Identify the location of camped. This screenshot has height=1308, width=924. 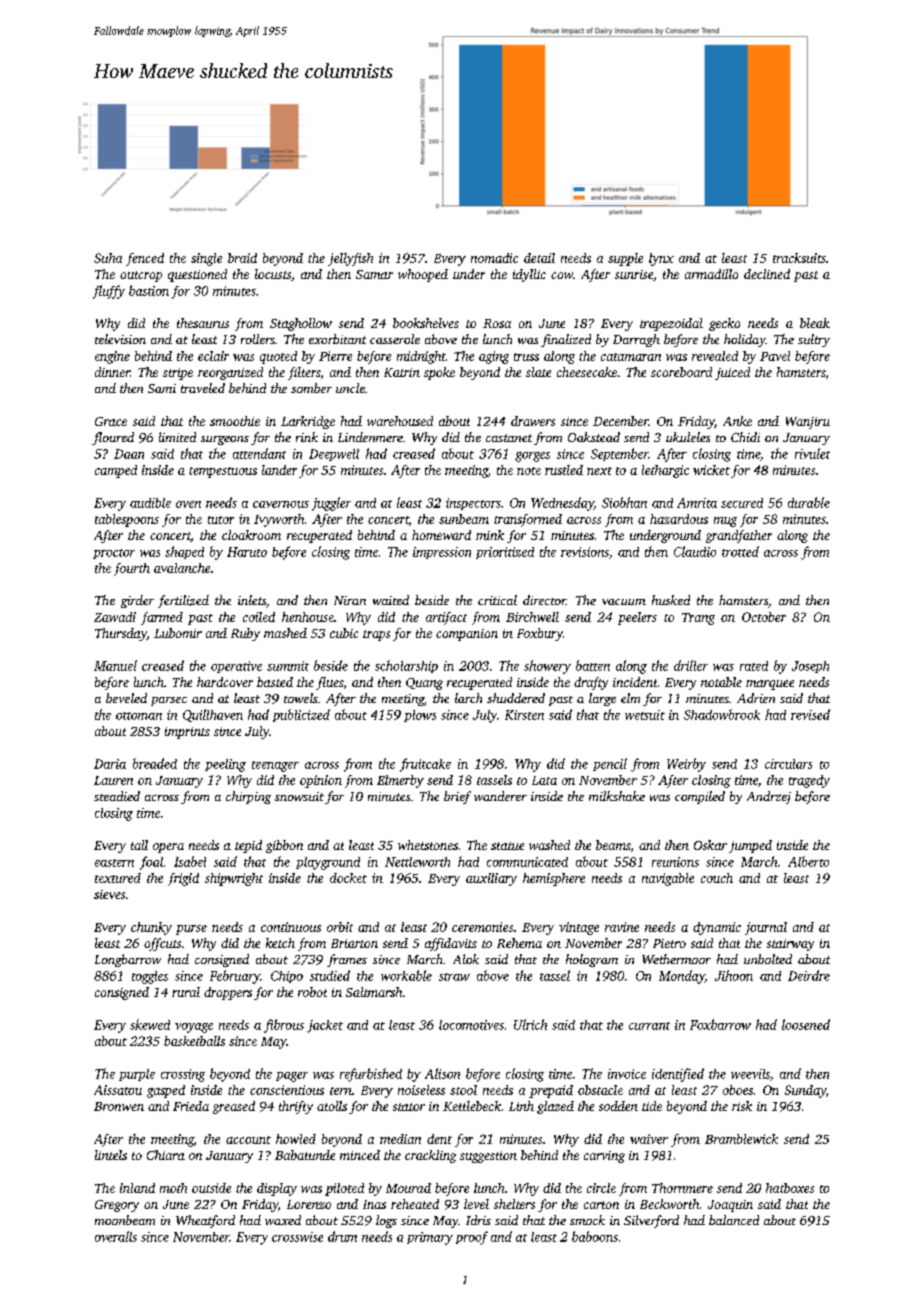
(116, 471).
